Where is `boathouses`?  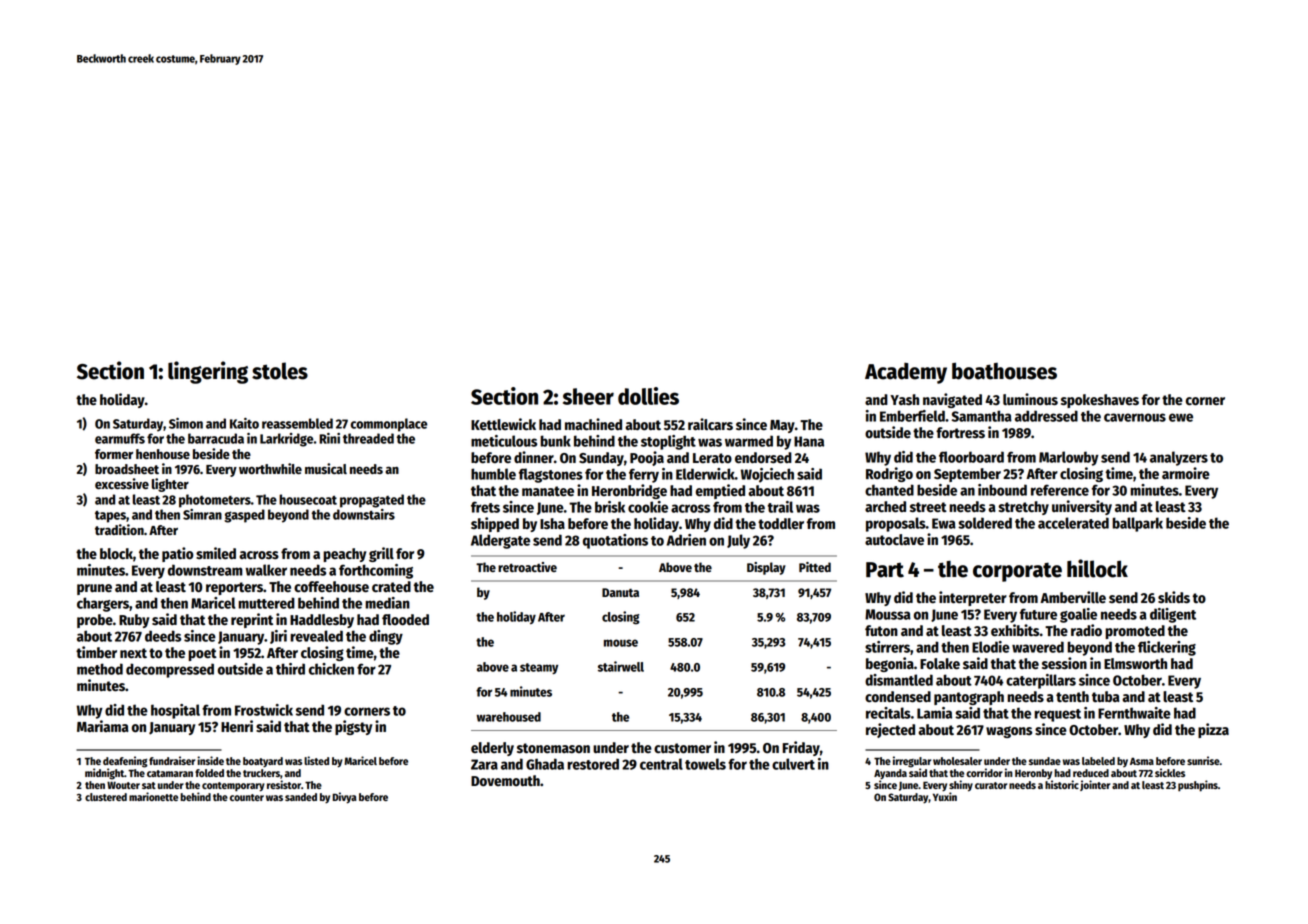
boathouses is located at coordinates (1004, 371).
